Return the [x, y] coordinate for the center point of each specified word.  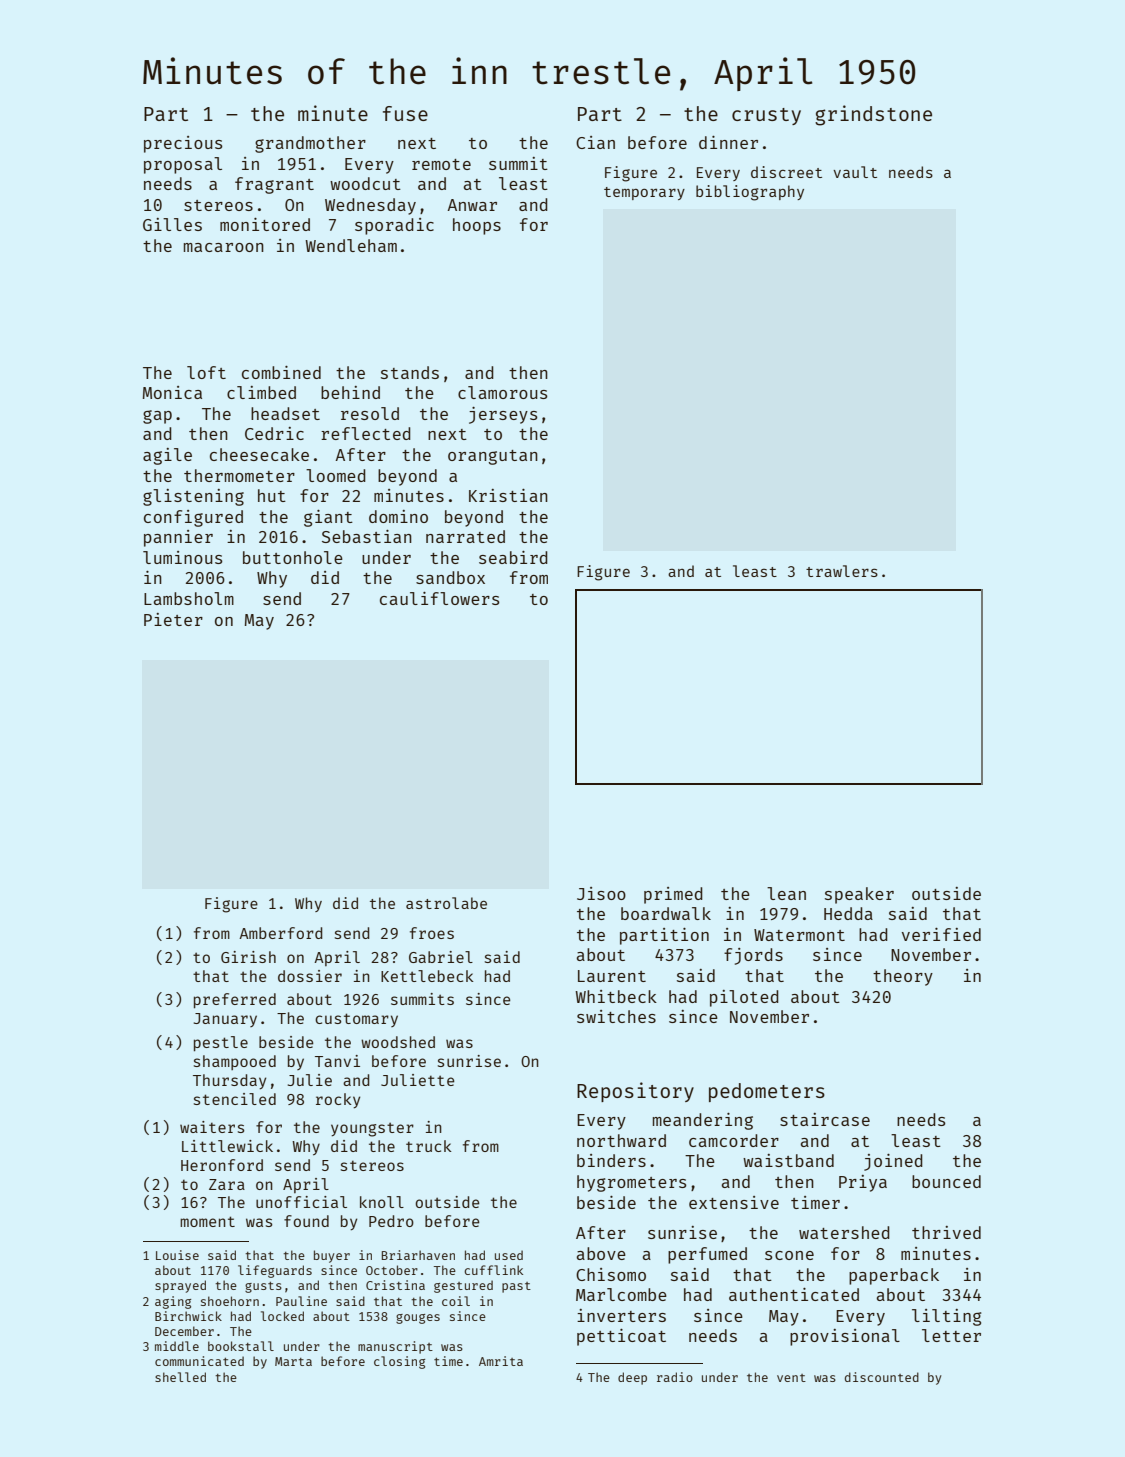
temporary [644, 193]
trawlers [842, 571]
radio [675, 1377]
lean [786, 893]
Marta [293, 1361]
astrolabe [446, 903]
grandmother [310, 144]
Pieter [173, 619]
